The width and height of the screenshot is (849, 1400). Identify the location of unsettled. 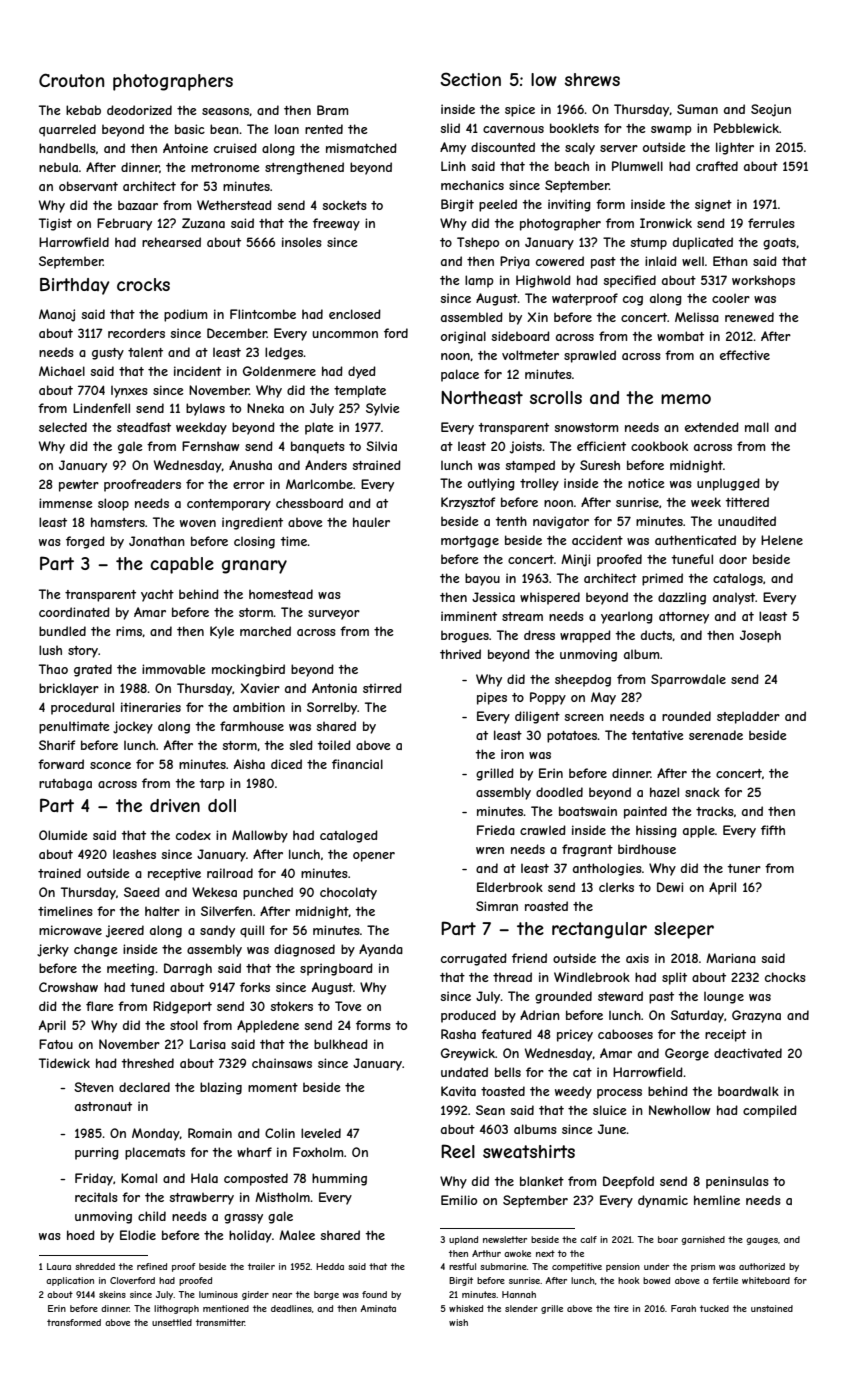
(172, 1322).
